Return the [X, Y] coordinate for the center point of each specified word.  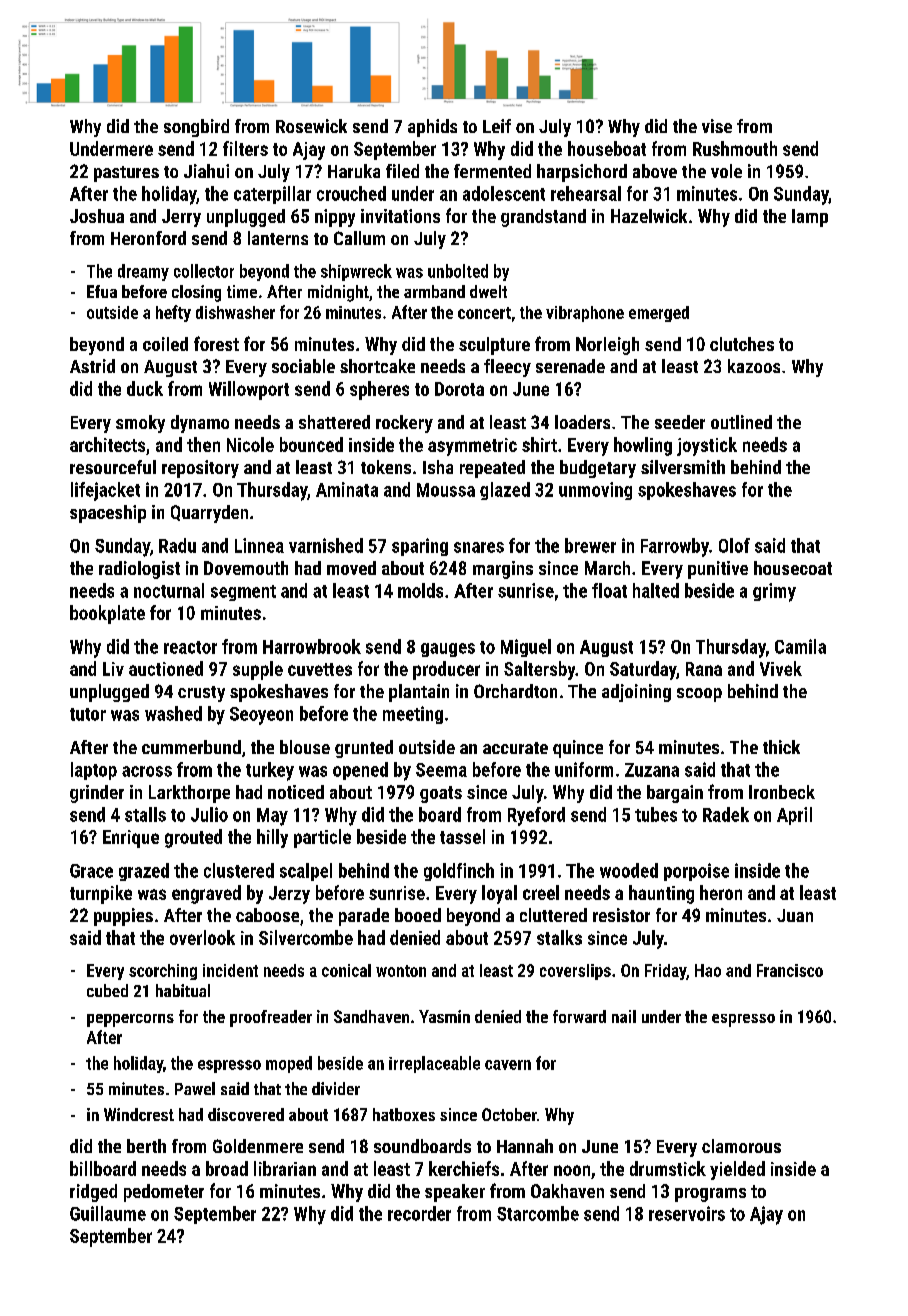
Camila [800, 646]
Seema [441, 770]
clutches [742, 344]
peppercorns [130, 1020]
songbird [196, 128]
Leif [497, 126]
